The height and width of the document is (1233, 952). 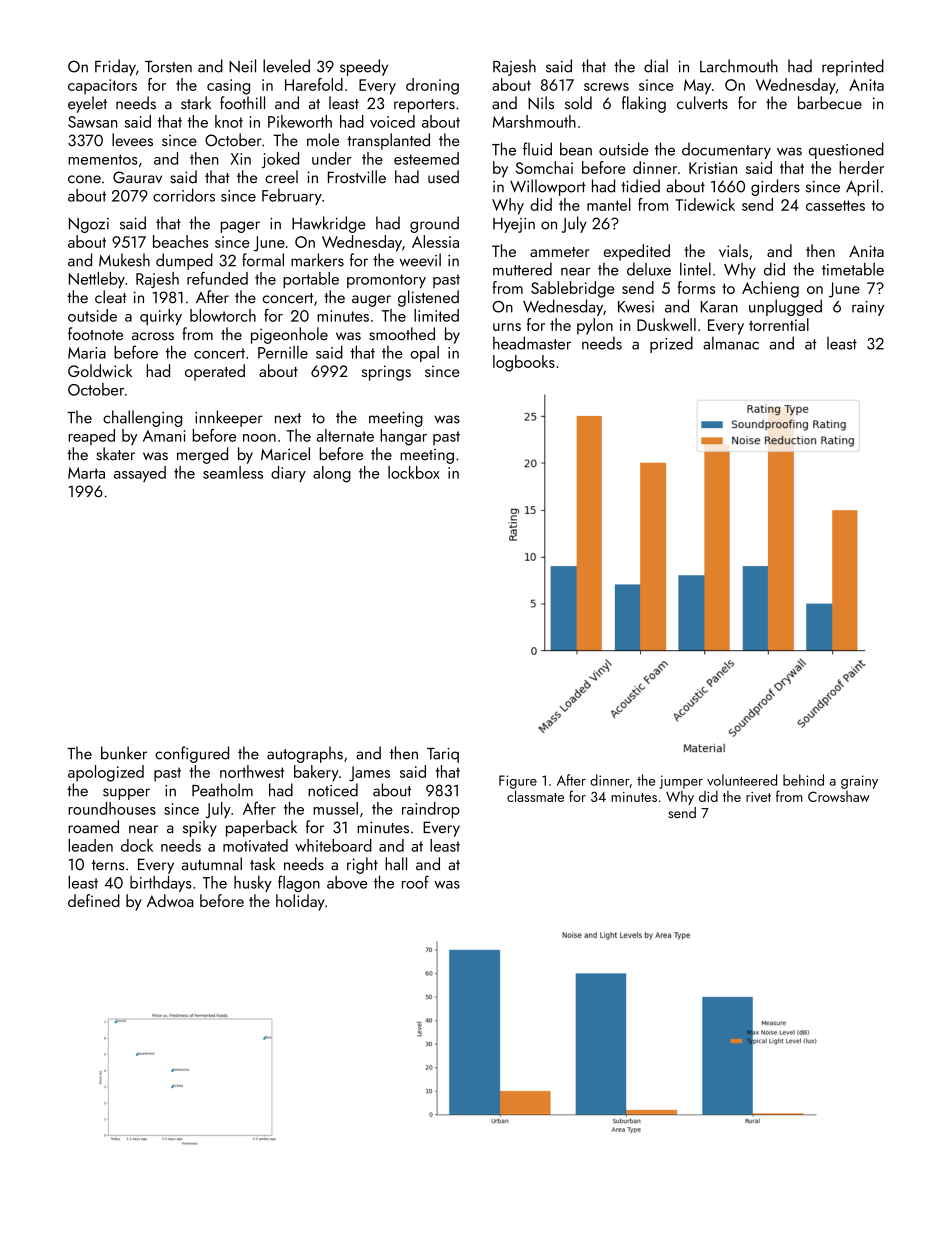 I want to click on muttered, so click(x=522, y=269).
